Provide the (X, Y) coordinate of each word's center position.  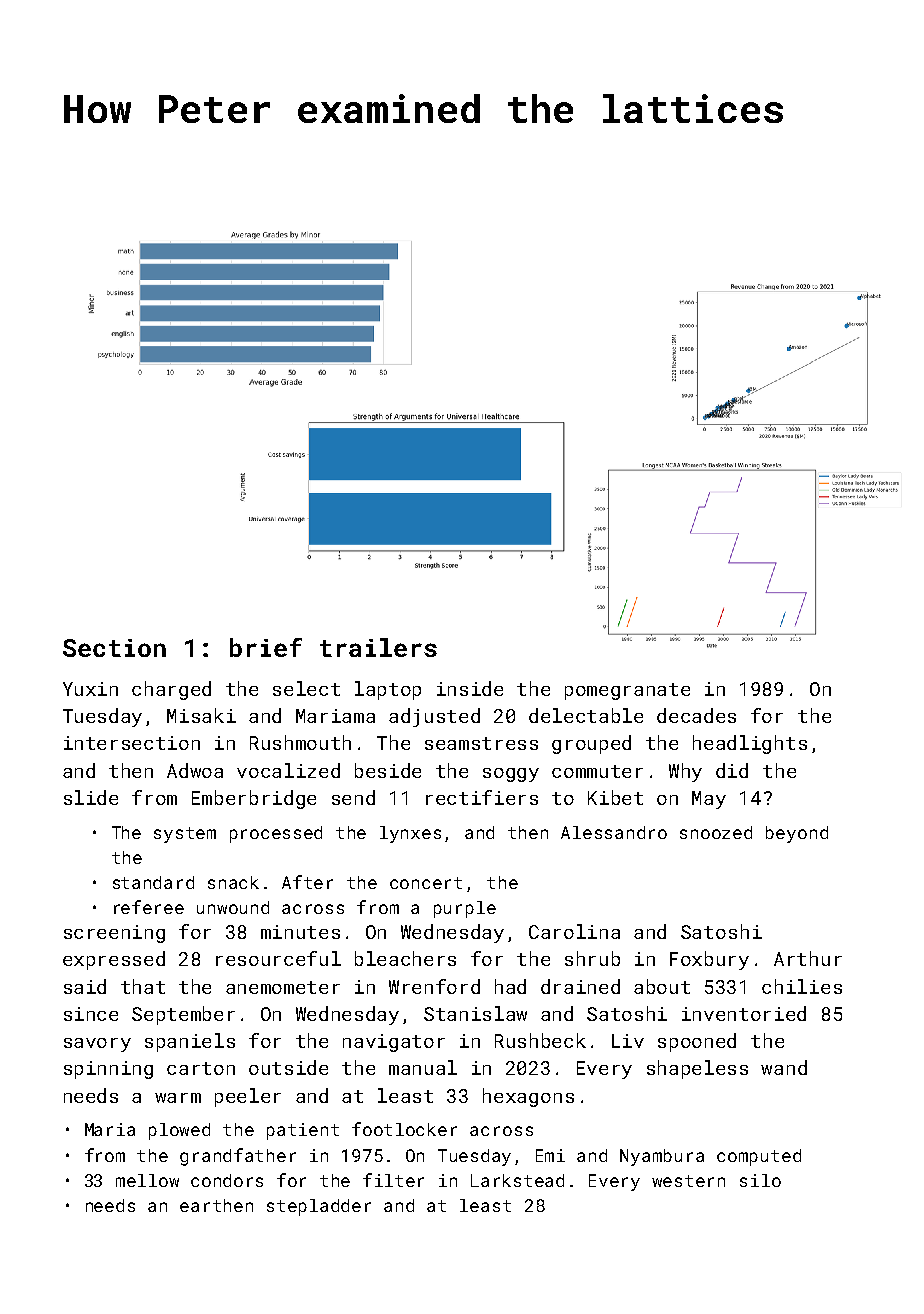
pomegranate (627, 691)
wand (784, 1067)
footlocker (404, 1129)
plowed (179, 1131)
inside (470, 688)
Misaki (201, 715)
